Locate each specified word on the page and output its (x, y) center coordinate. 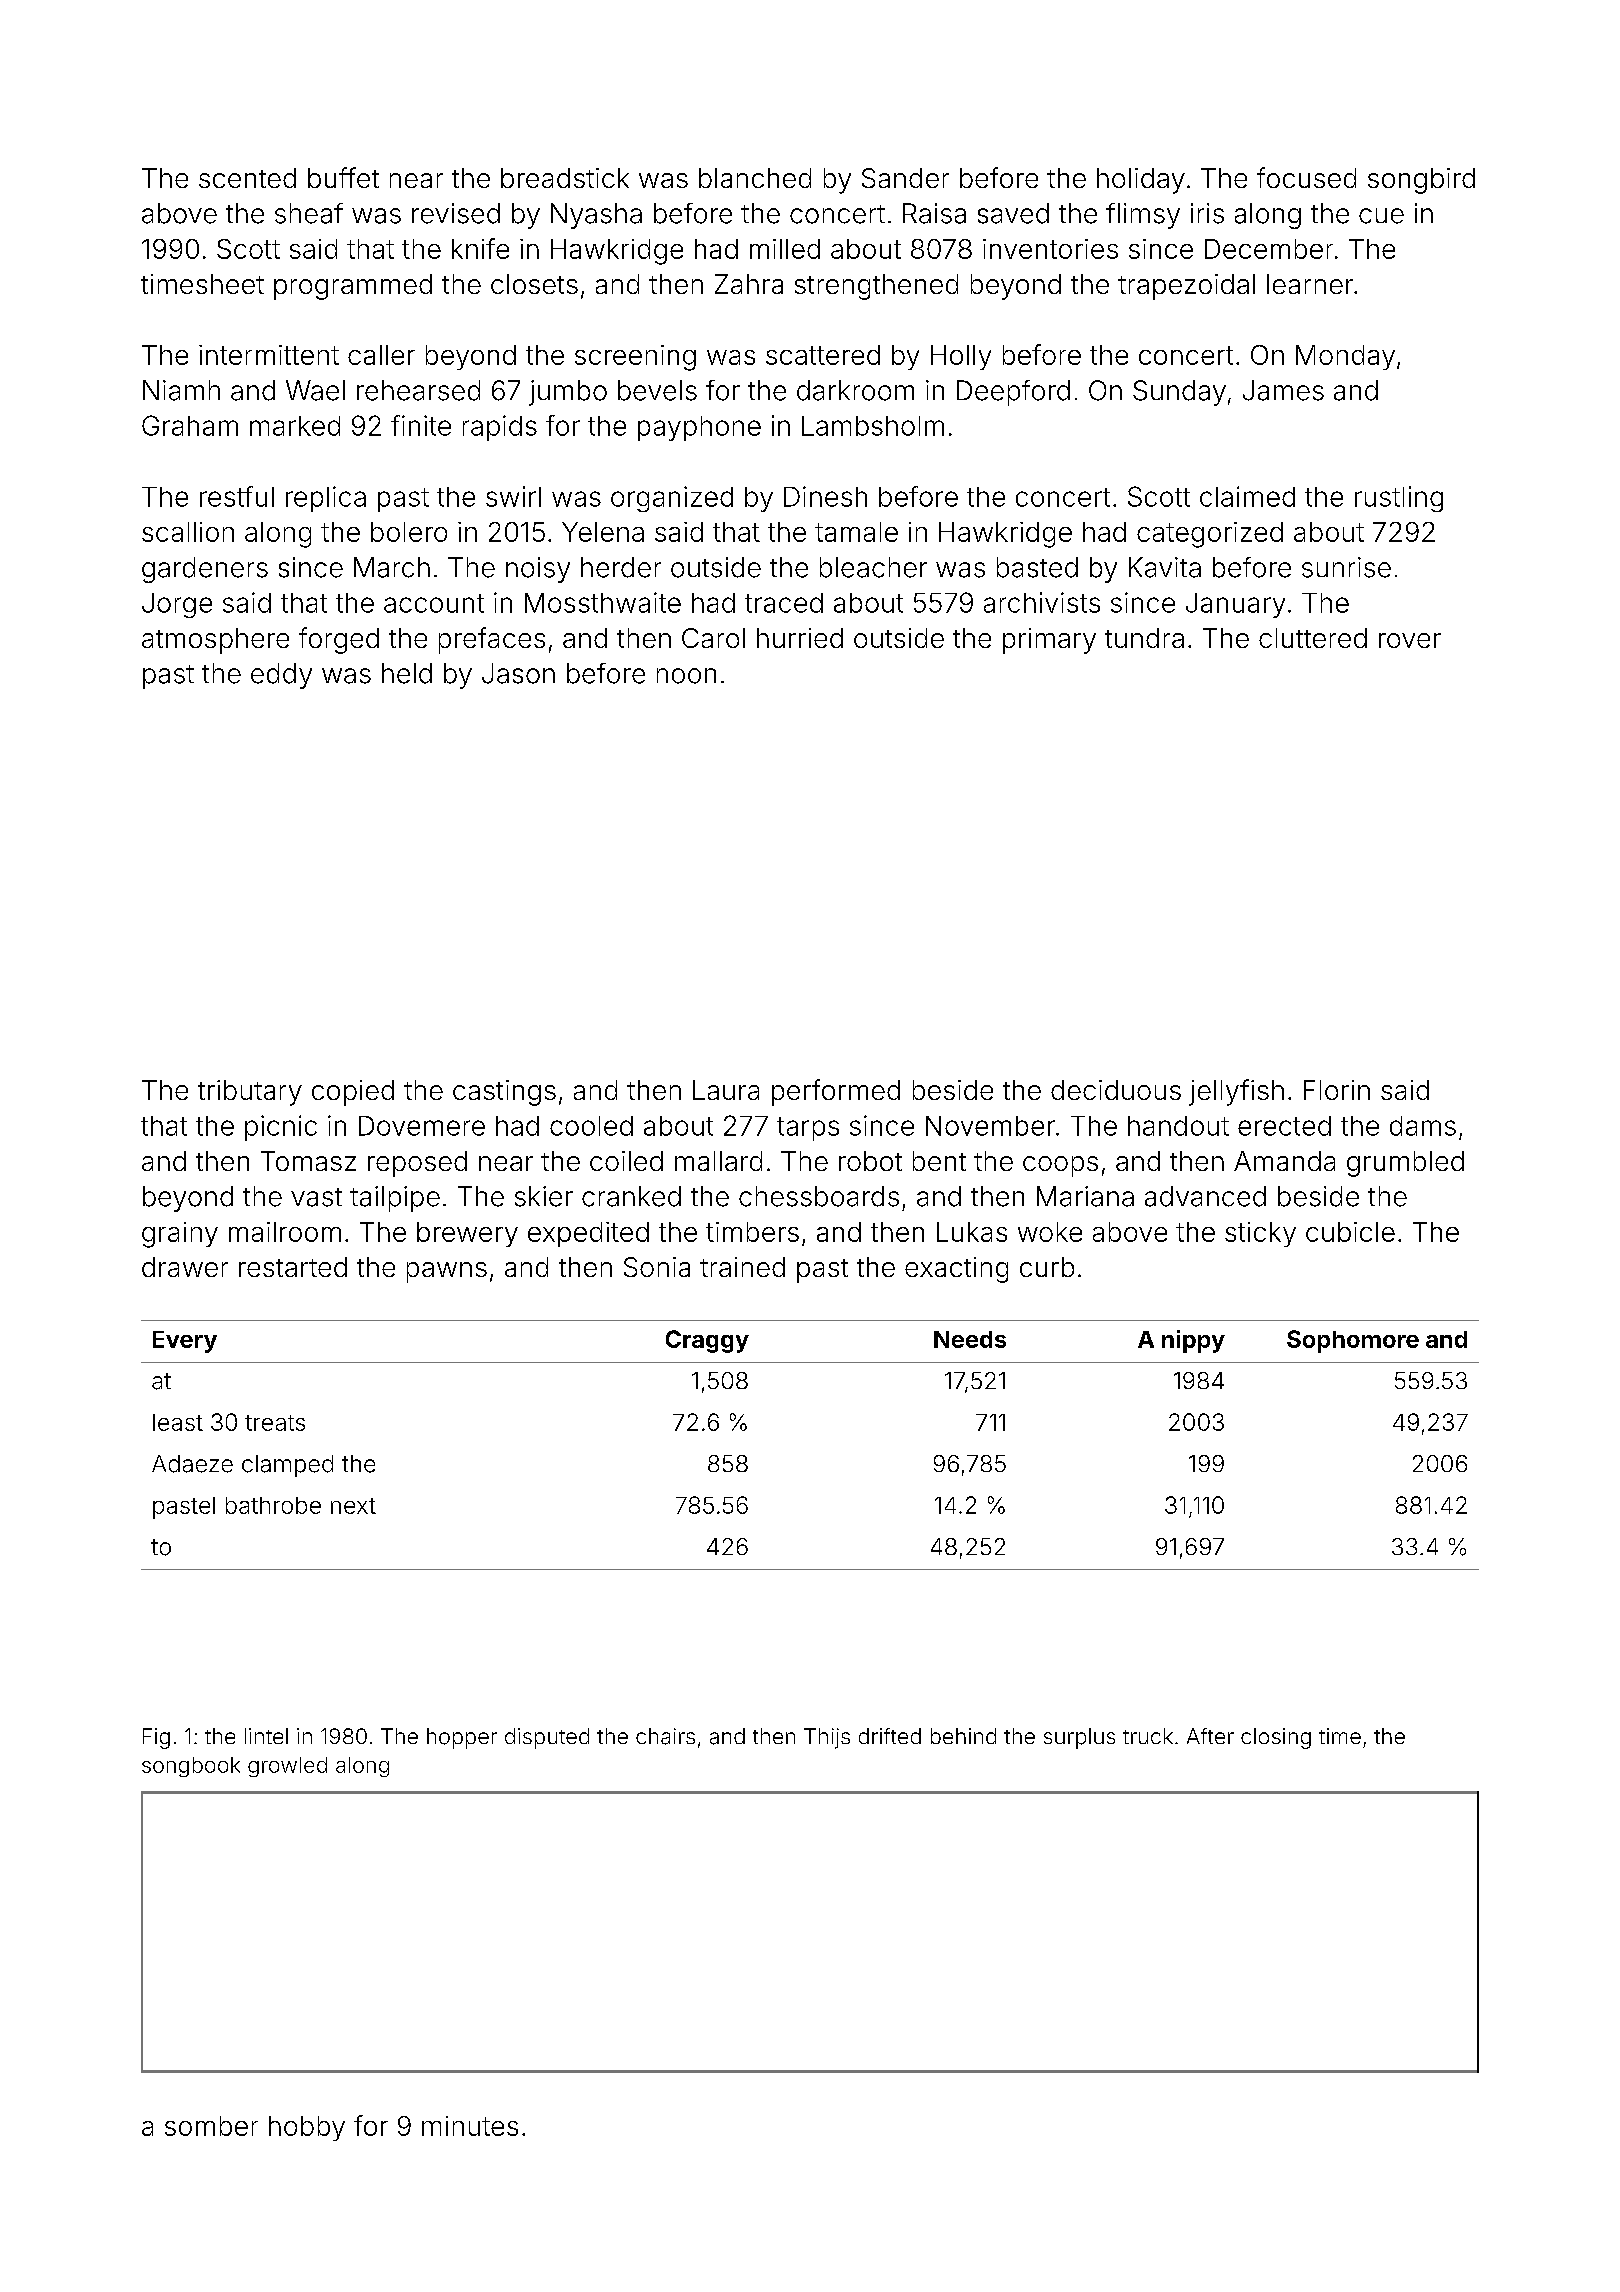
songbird (1421, 181)
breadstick (565, 178)
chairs (665, 1736)
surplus (1079, 1738)
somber (211, 2126)
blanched (755, 178)
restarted (293, 1267)
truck (1148, 1736)
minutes (470, 2126)
